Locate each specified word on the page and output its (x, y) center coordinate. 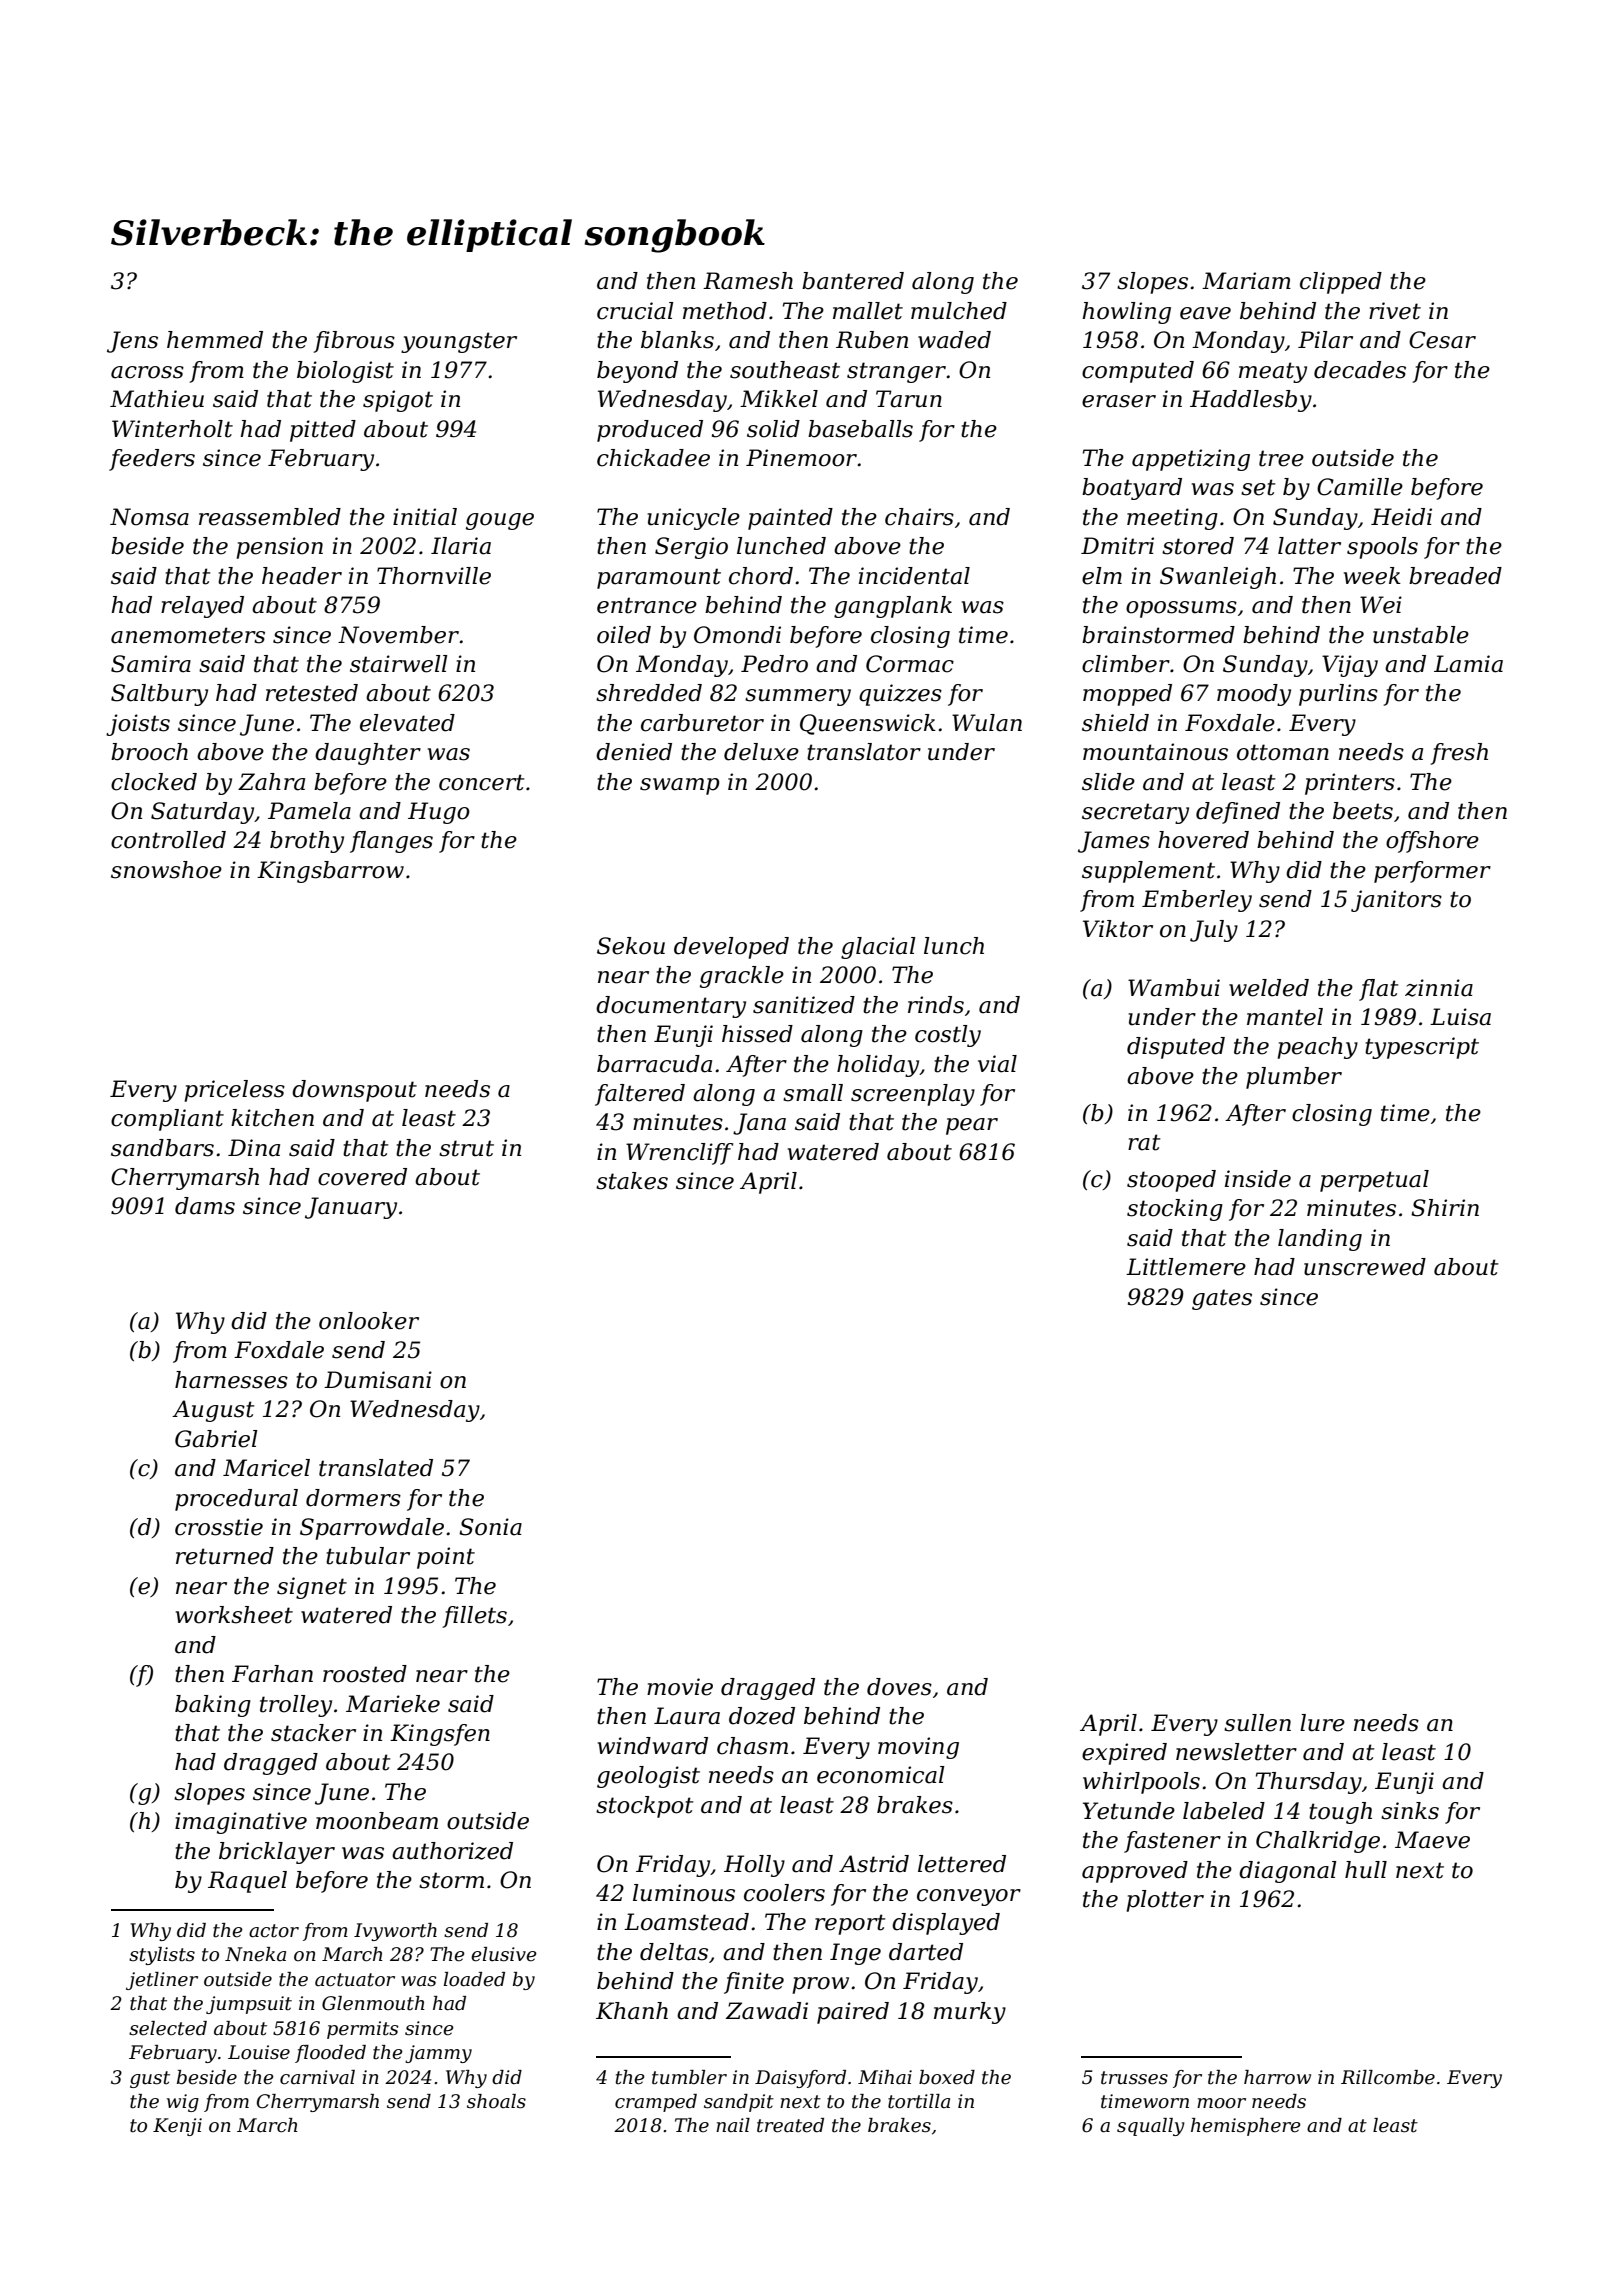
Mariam (1246, 281)
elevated (407, 723)
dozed (762, 1716)
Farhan (272, 1674)
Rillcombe (1388, 2077)
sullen (1257, 1723)
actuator (355, 1980)
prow (821, 1985)
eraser (1119, 401)
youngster (459, 342)
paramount (659, 578)
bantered (853, 281)
